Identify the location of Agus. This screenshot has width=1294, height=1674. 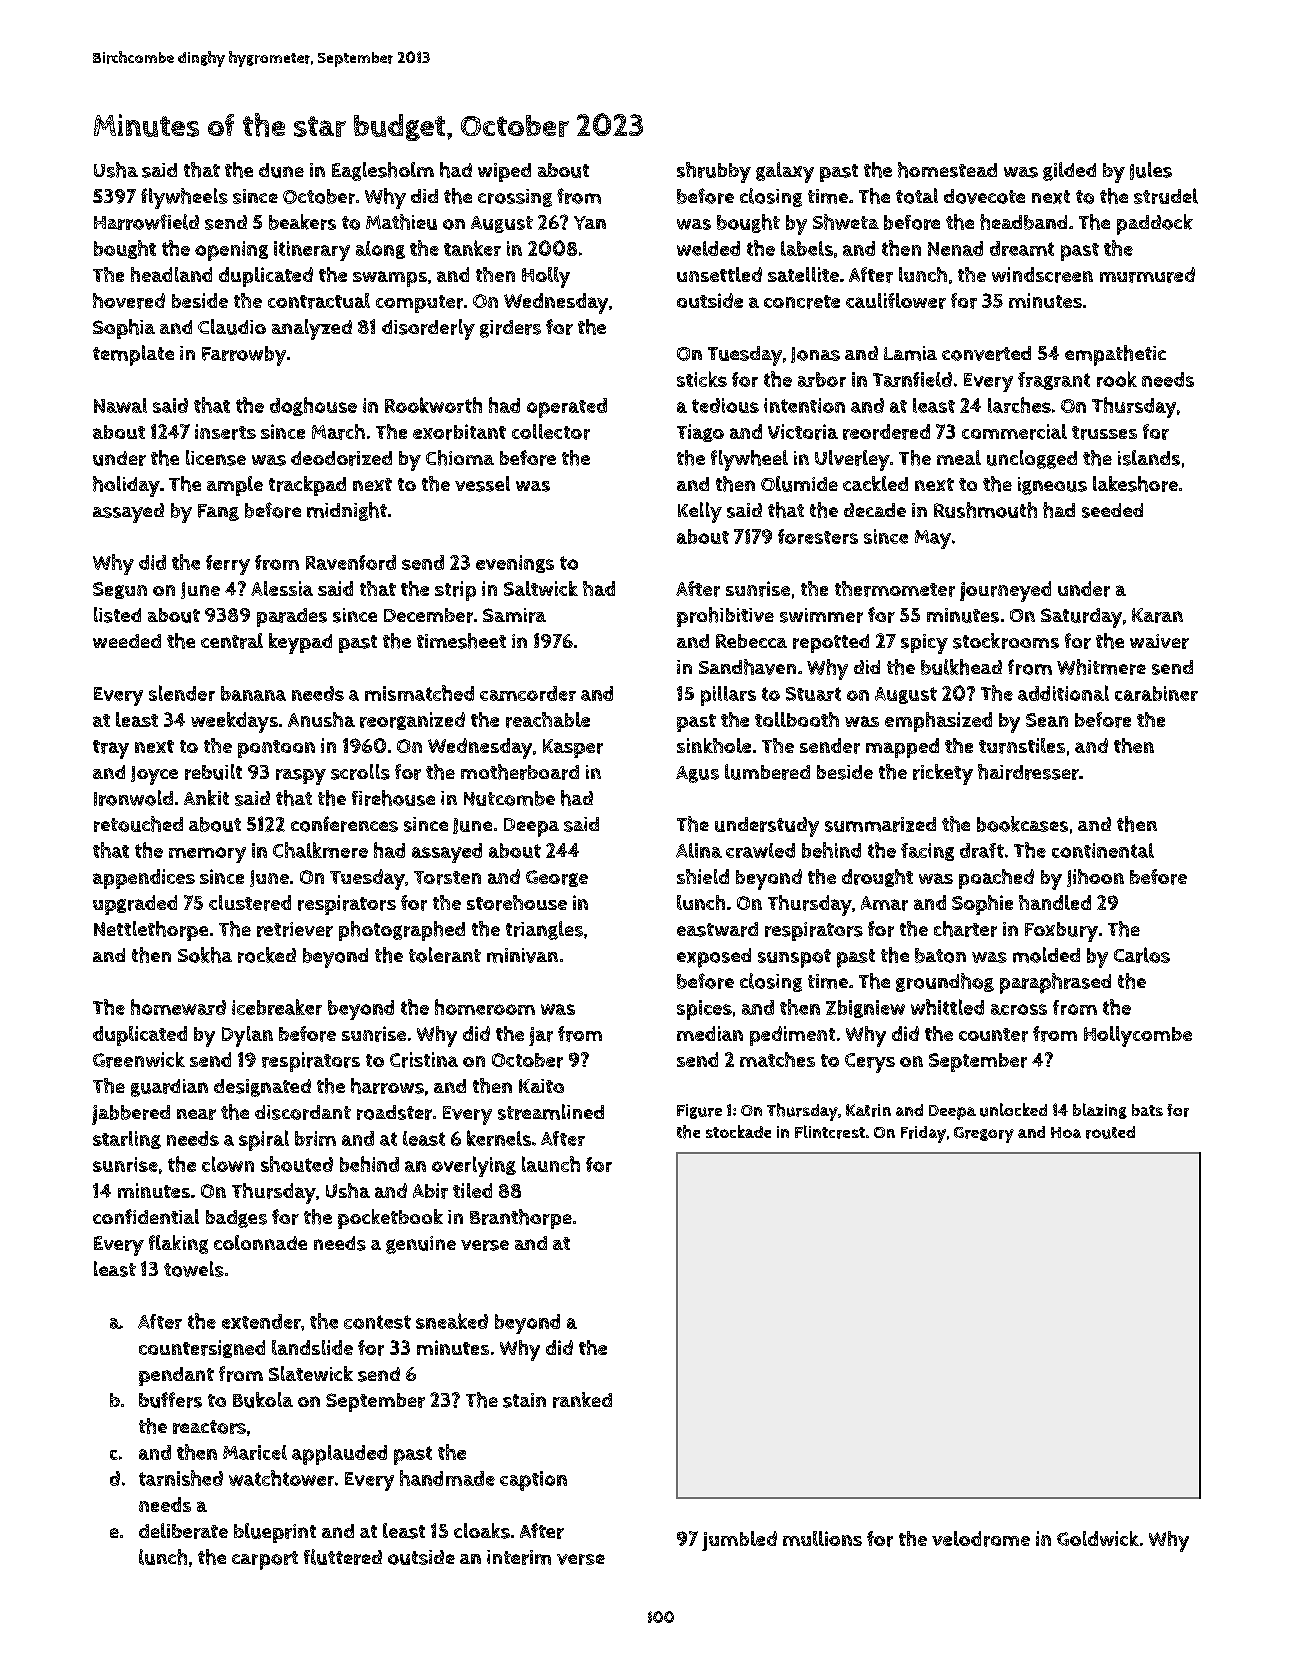
(697, 774).
